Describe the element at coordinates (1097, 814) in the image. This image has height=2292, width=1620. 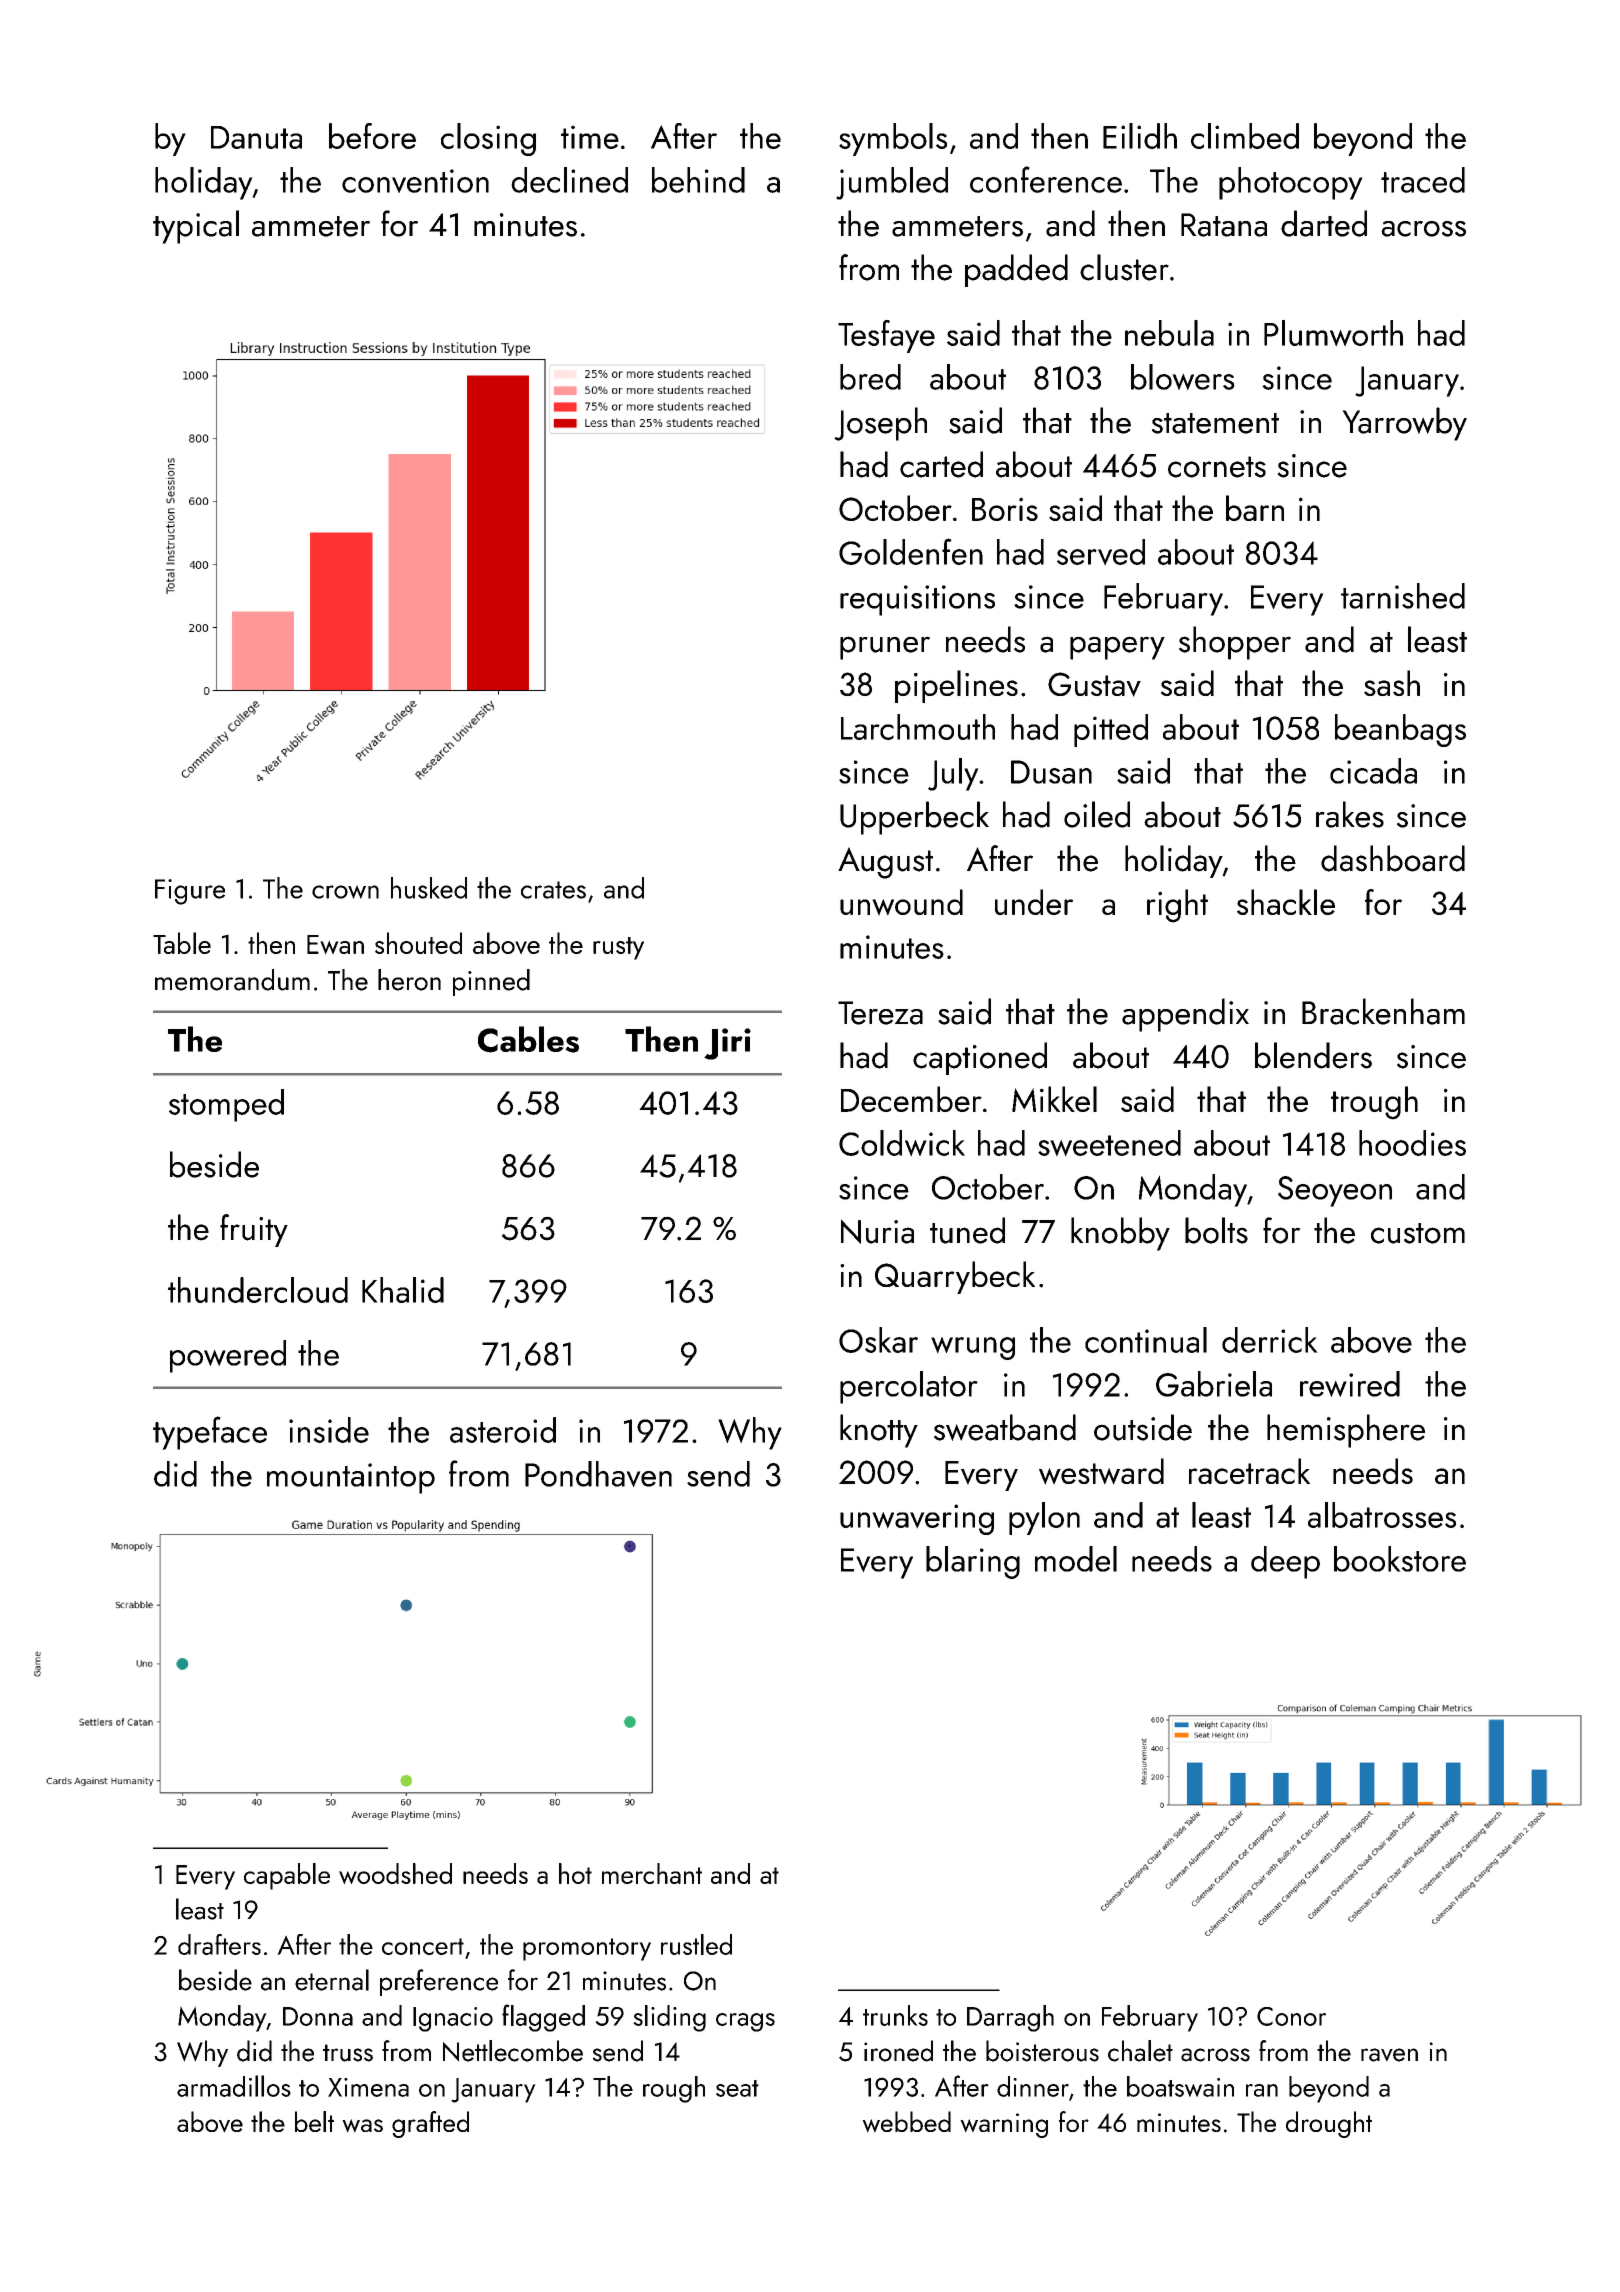
I see `oiled` at that location.
